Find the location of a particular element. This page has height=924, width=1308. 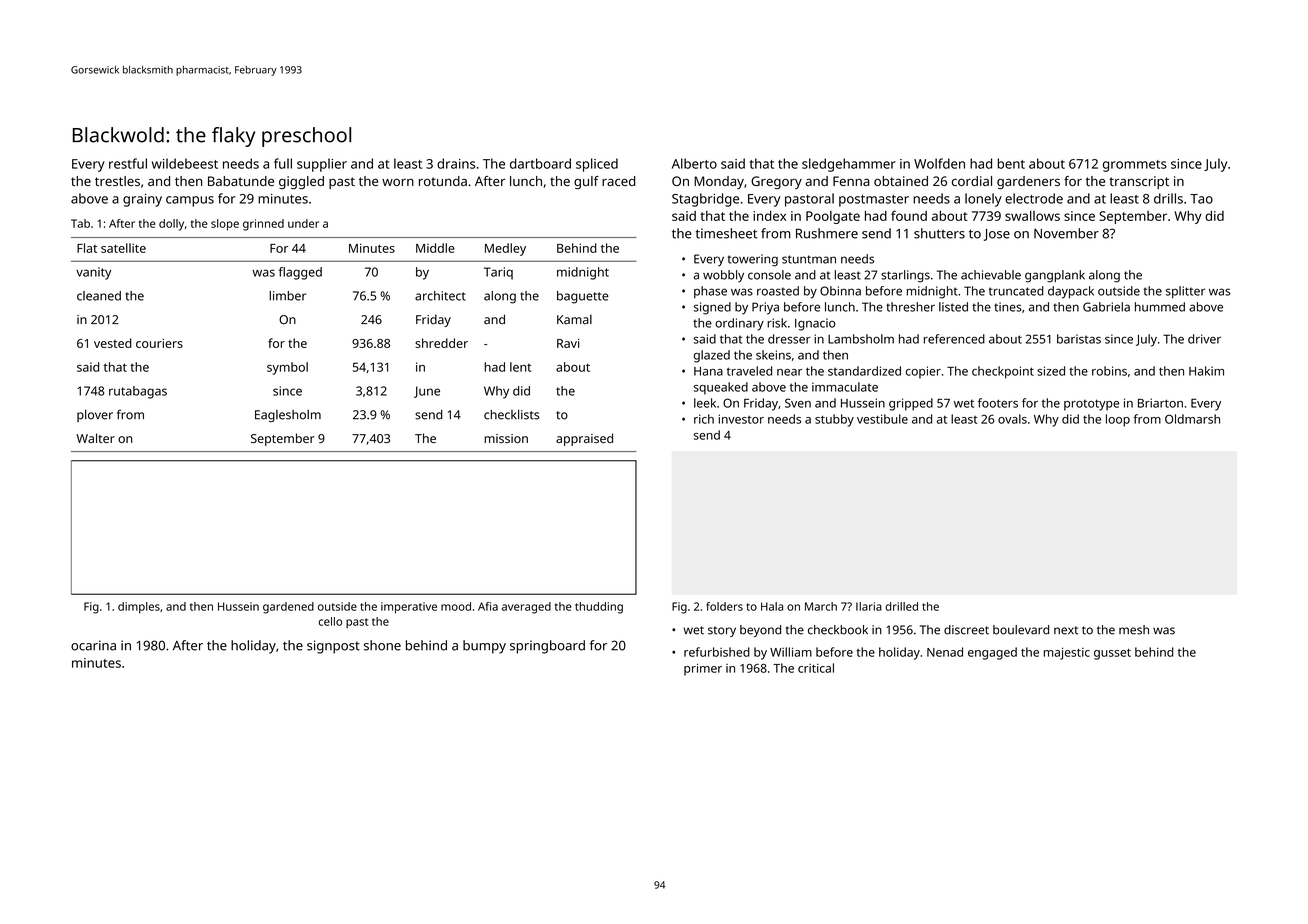

discreet is located at coordinates (966, 630).
